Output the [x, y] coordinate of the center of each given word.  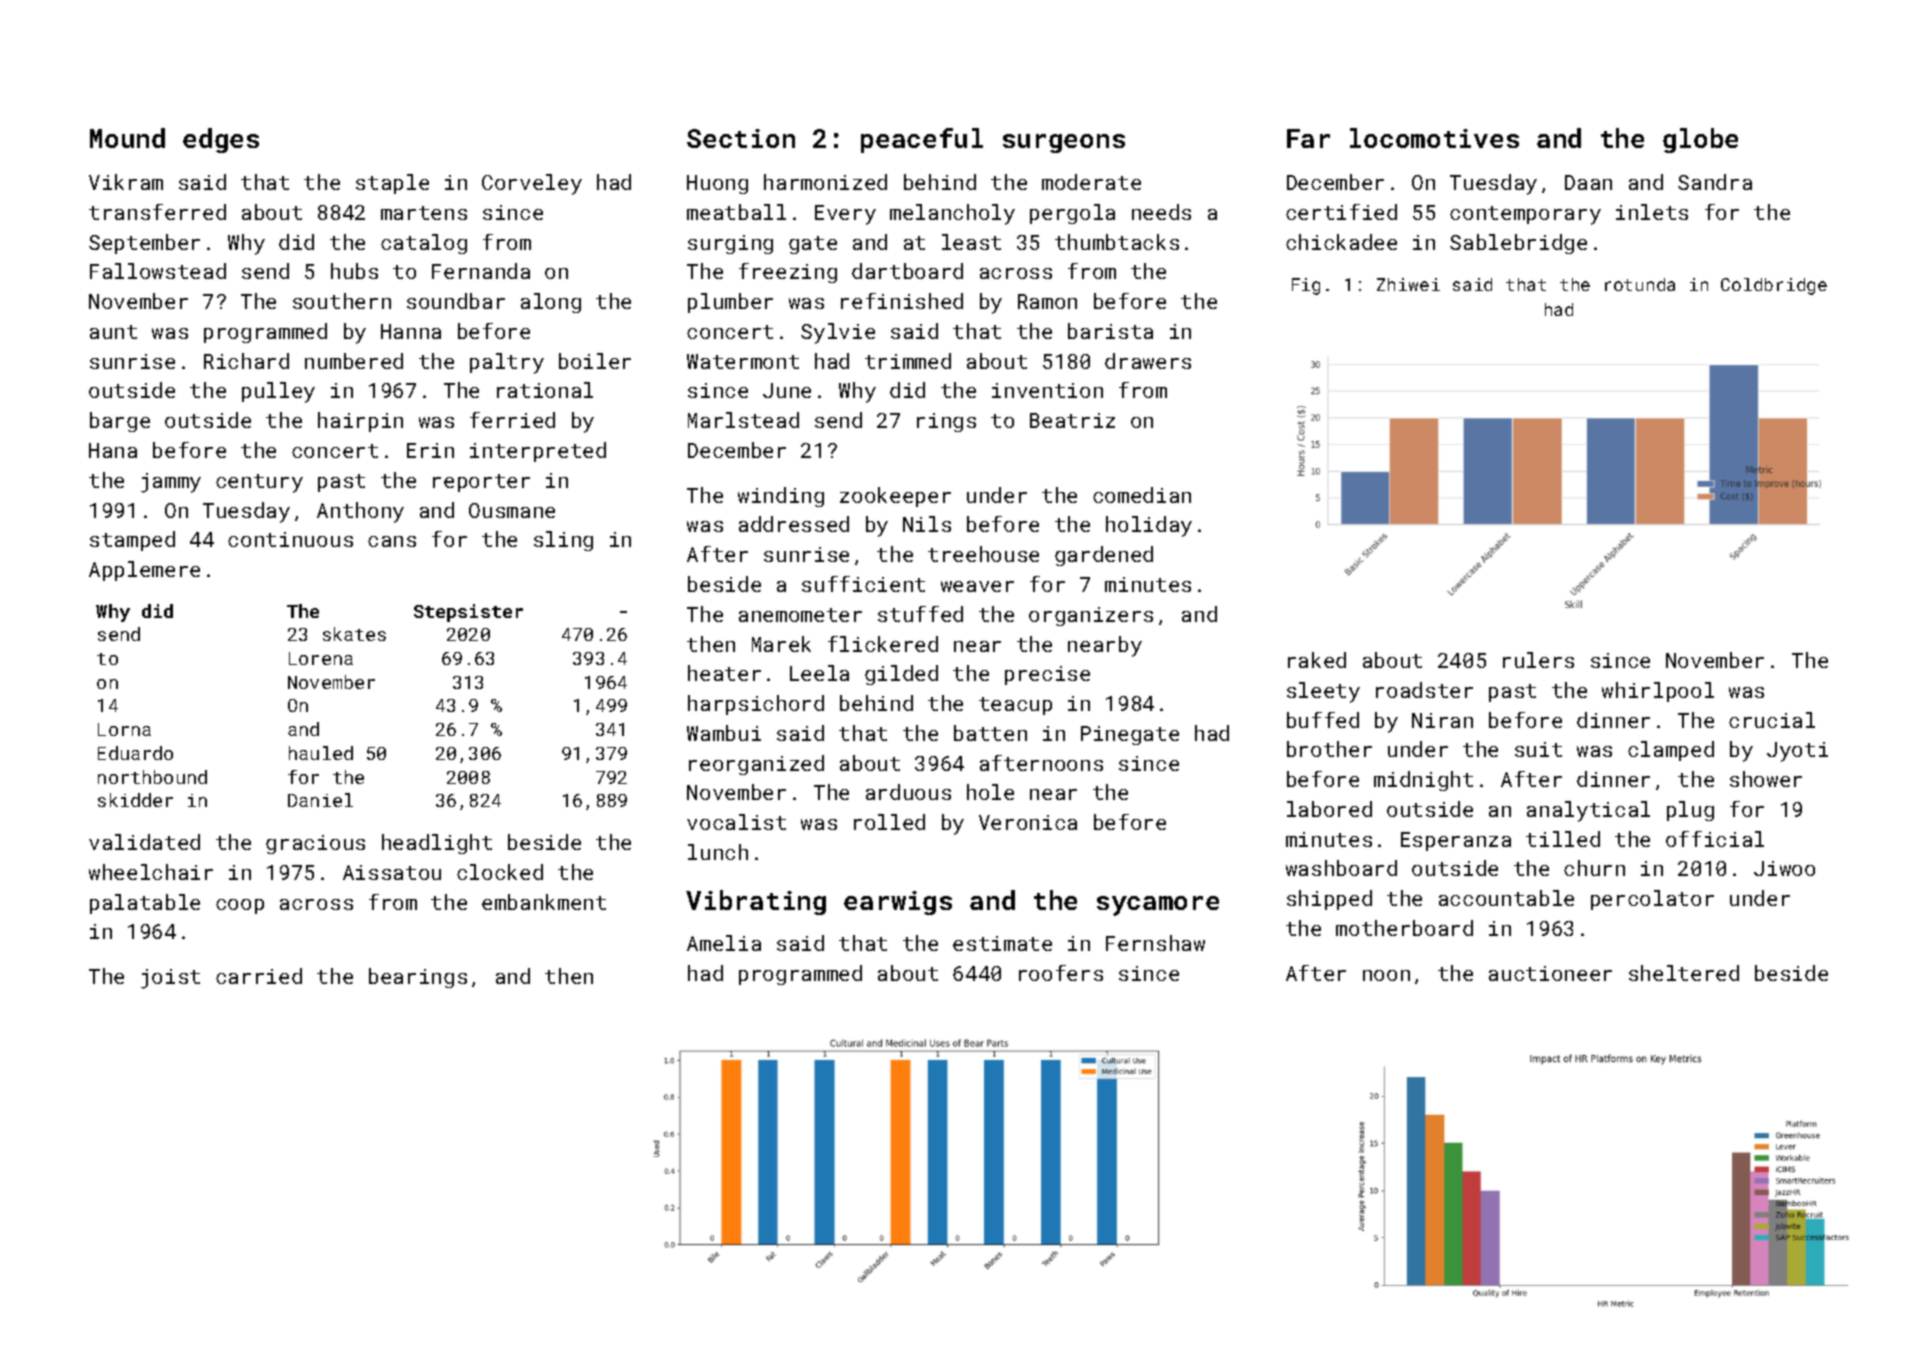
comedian [1142, 495]
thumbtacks [1117, 242]
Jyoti [1797, 752]
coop [240, 906]
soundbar [456, 301]
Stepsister [468, 613]
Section [741, 138]
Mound [127, 138]
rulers [1538, 660]
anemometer [800, 615]
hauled [321, 753]
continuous [290, 539]
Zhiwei [1408, 284]
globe [1700, 140]
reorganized [756, 765]
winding [781, 497]
